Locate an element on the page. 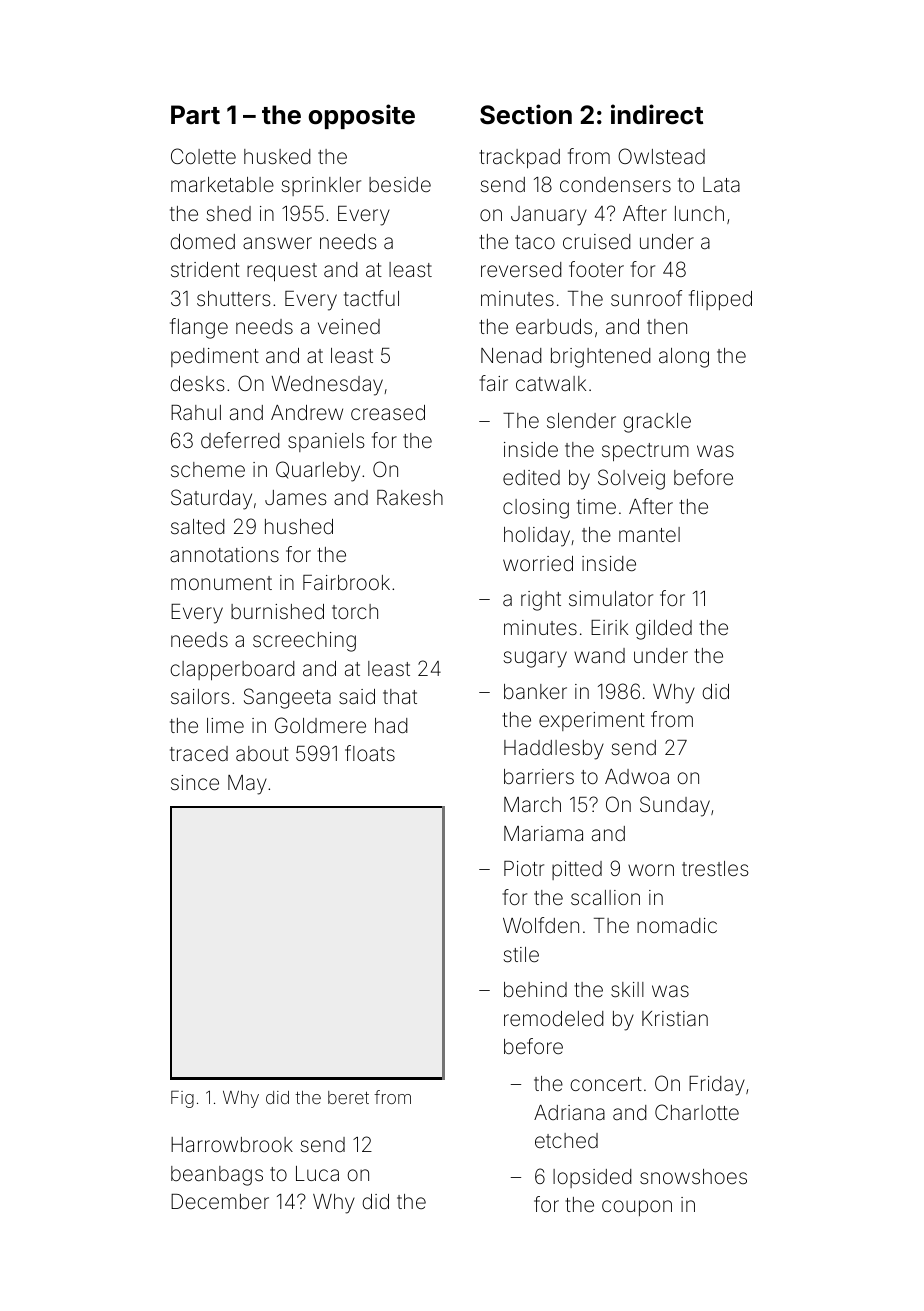 The height and width of the image is (1311, 924). Rahul is located at coordinates (196, 412).
